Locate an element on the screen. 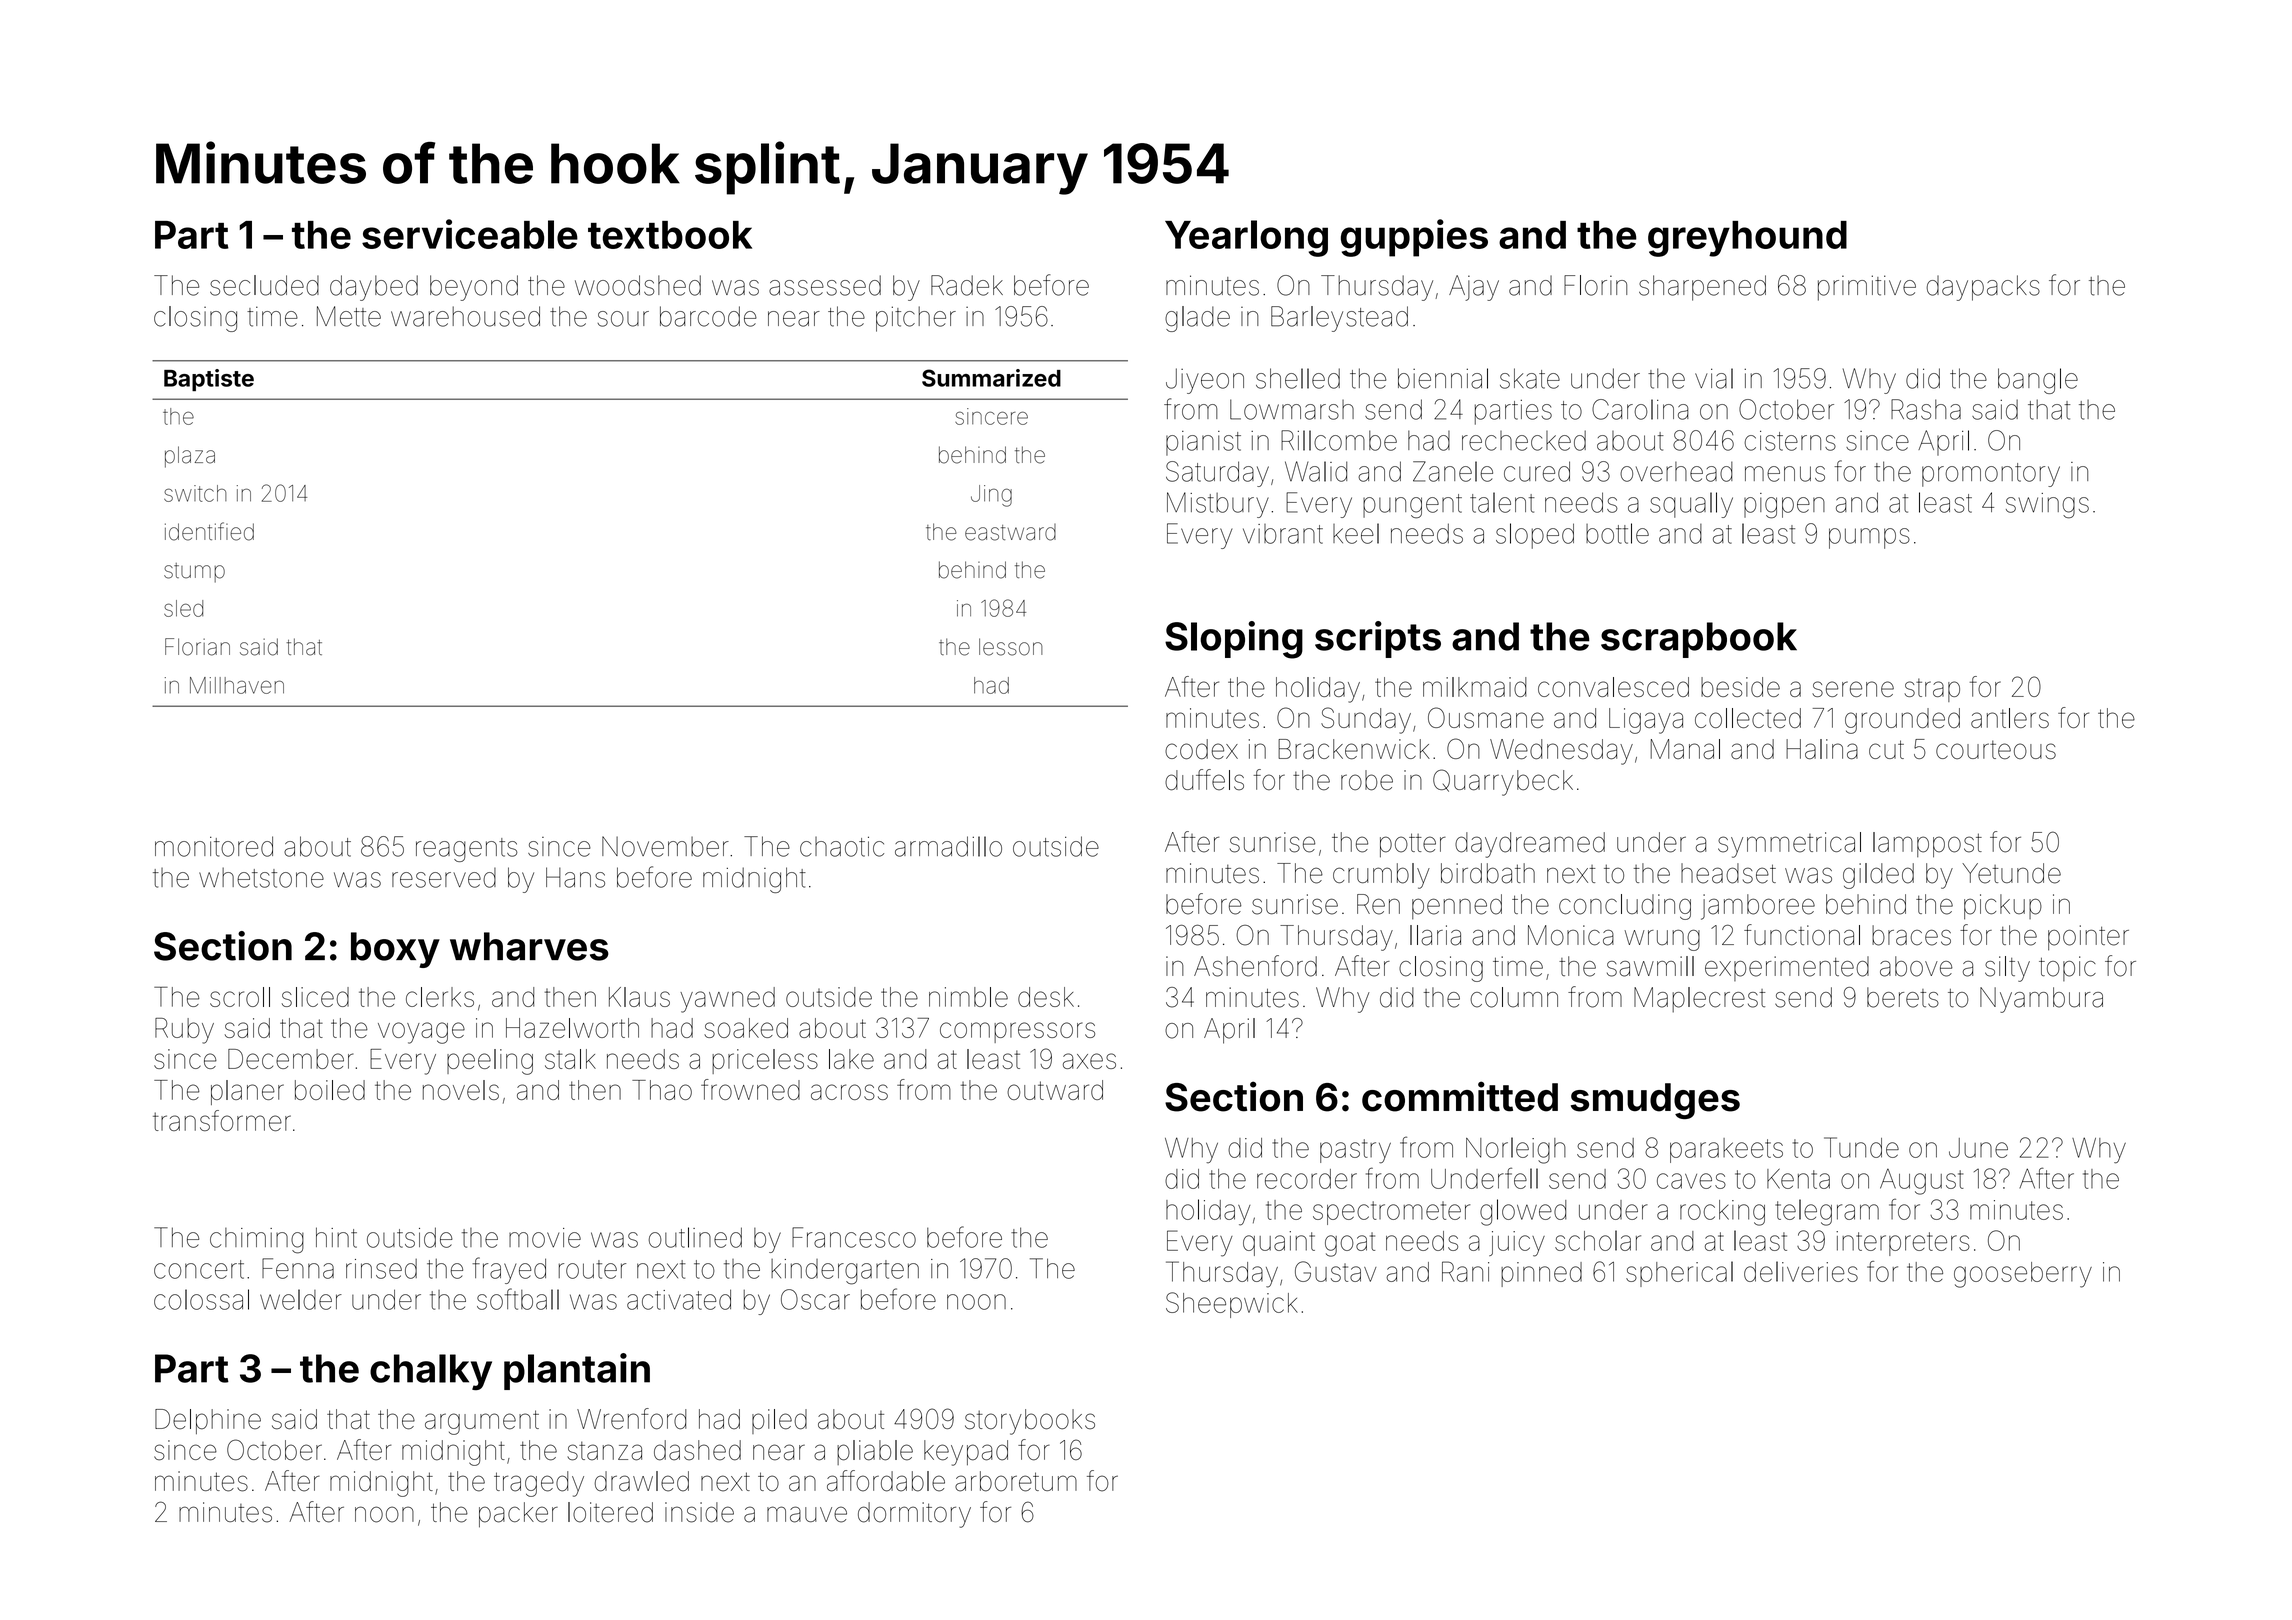 Image resolution: width=2292 pixels, height=1620 pixels. Yearlong is located at coordinates (1246, 238).
